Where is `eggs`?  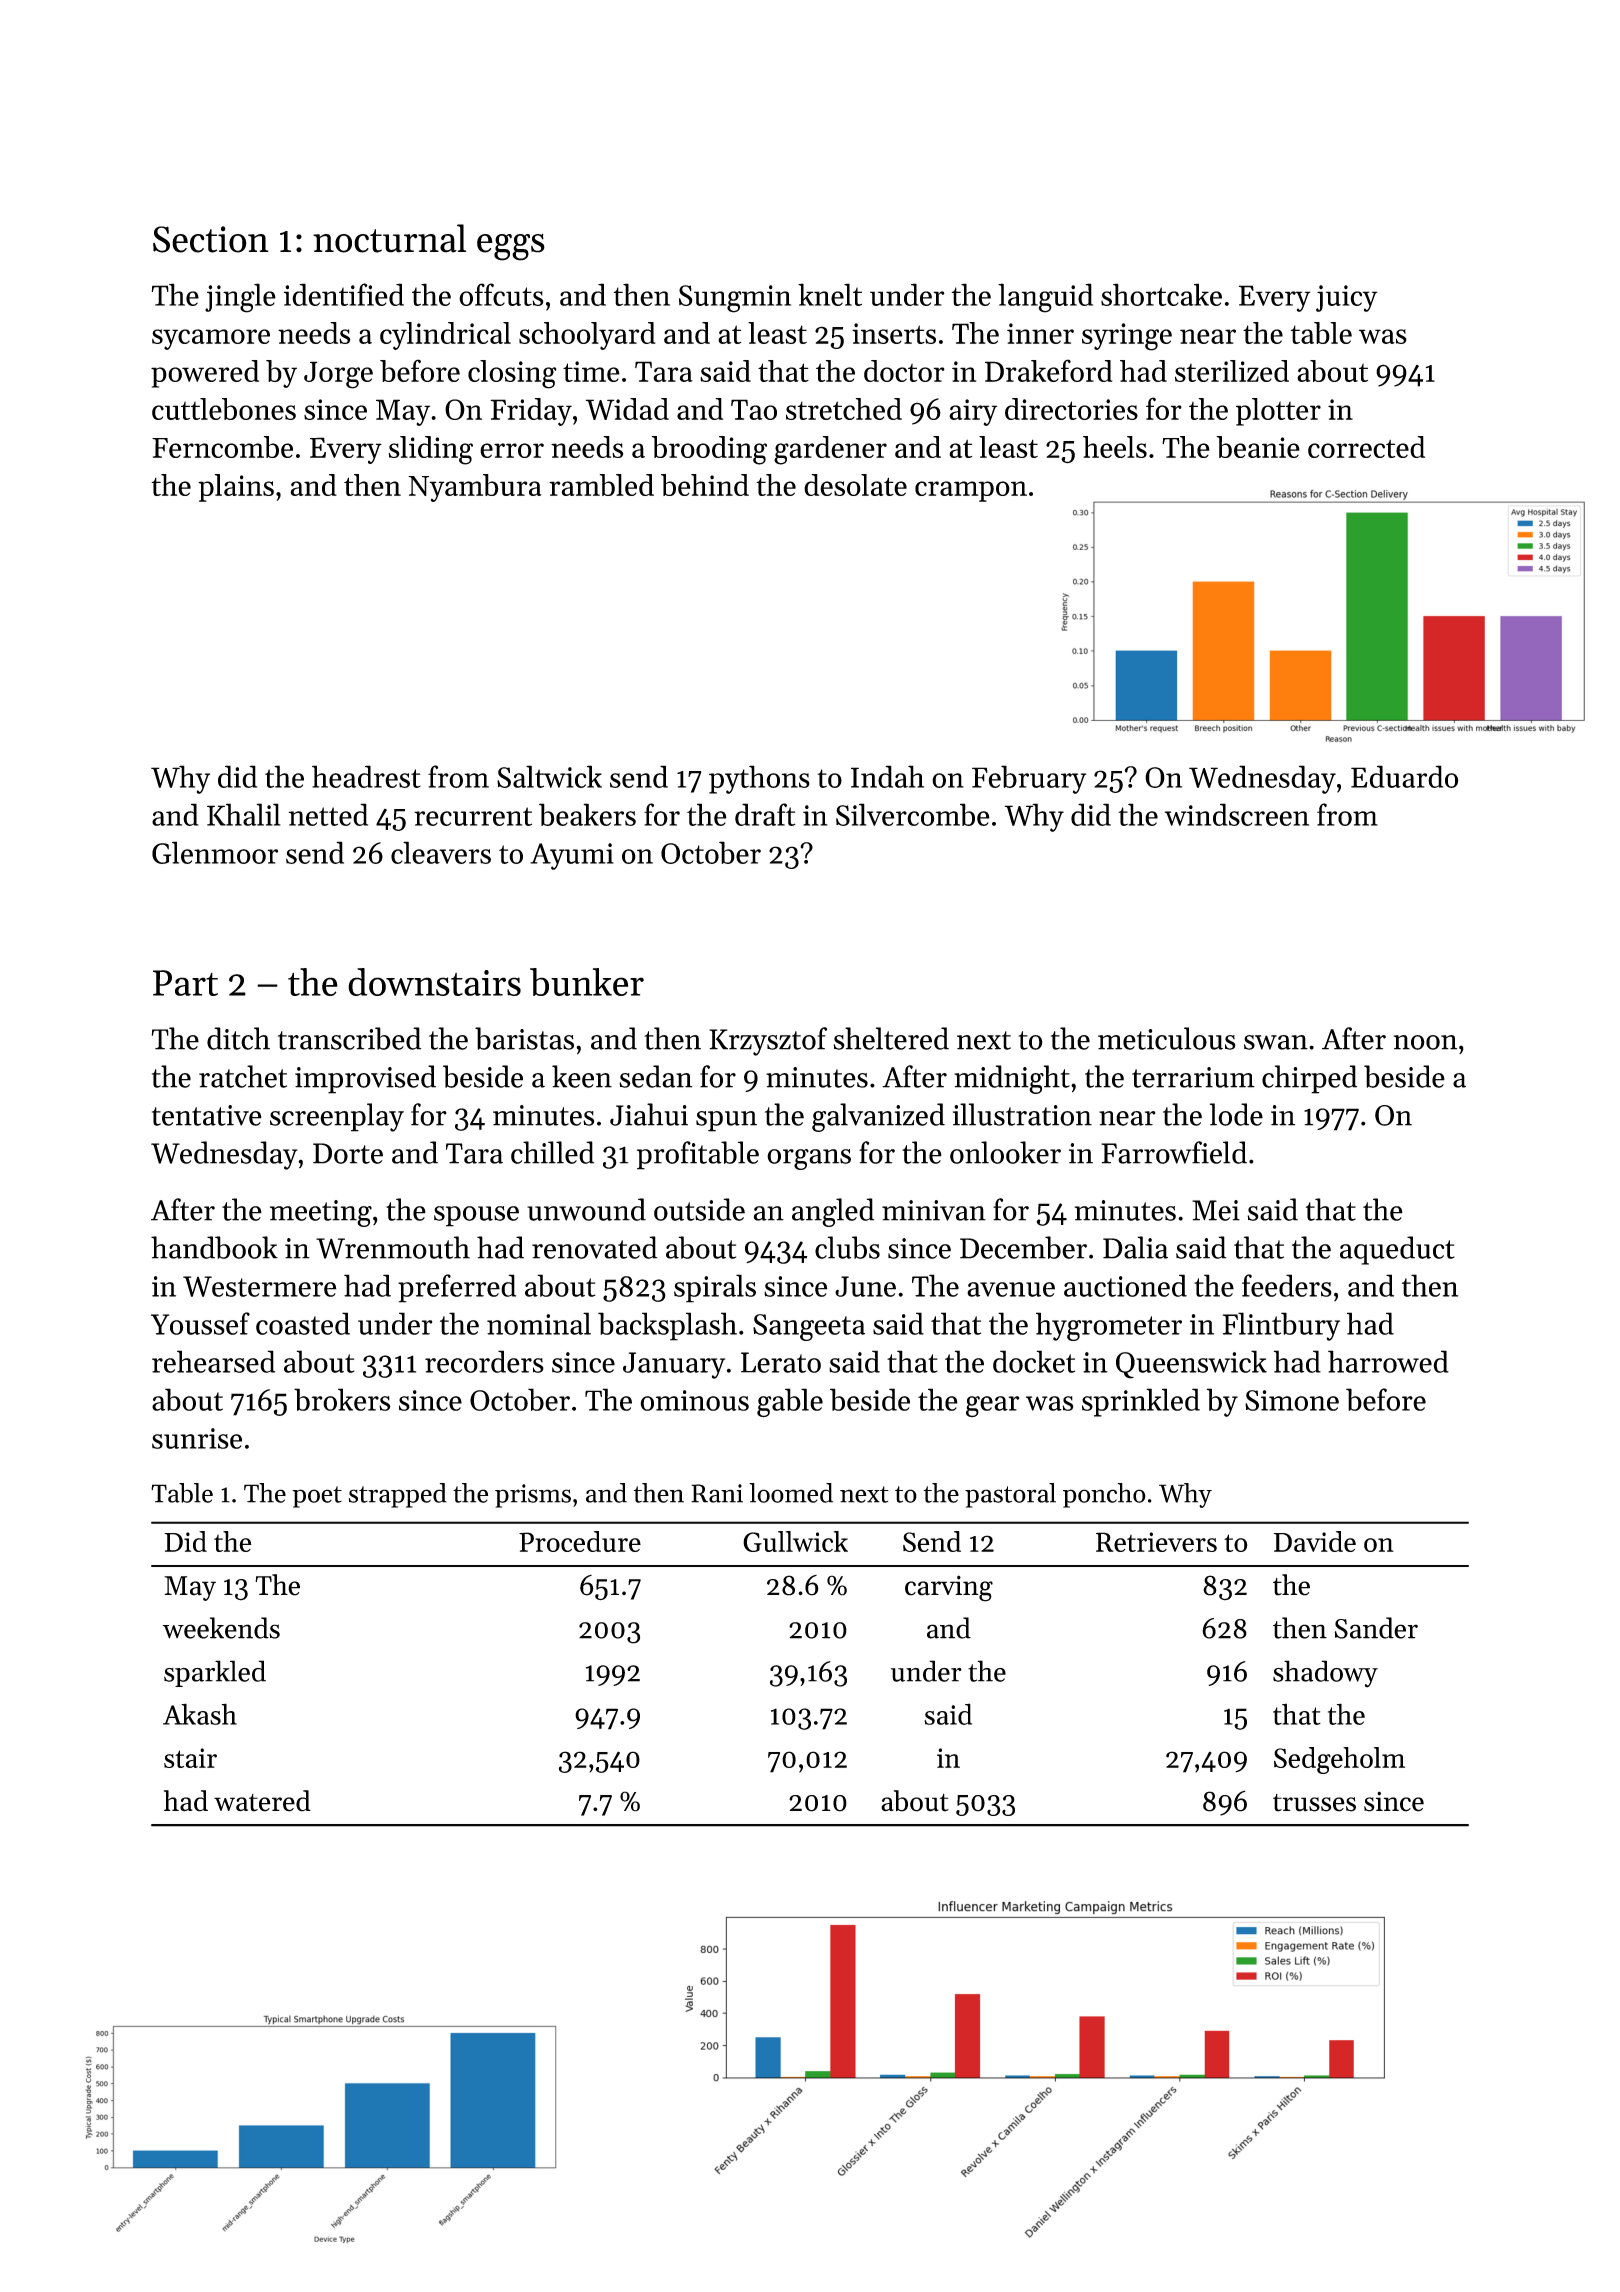
eggs is located at coordinates (511, 247).
